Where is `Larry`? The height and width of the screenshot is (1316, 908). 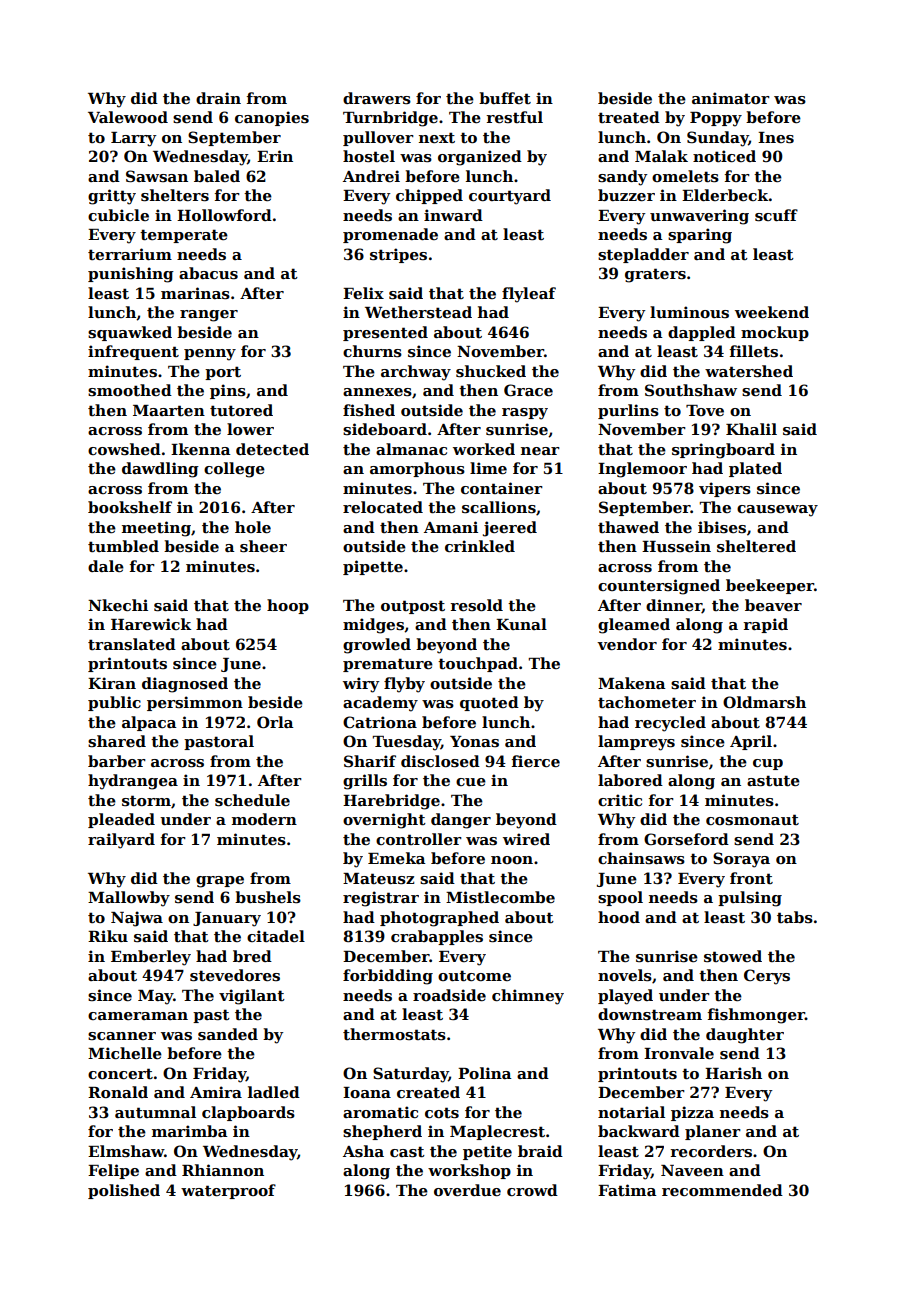 Larry is located at coordinates (133, 139).
